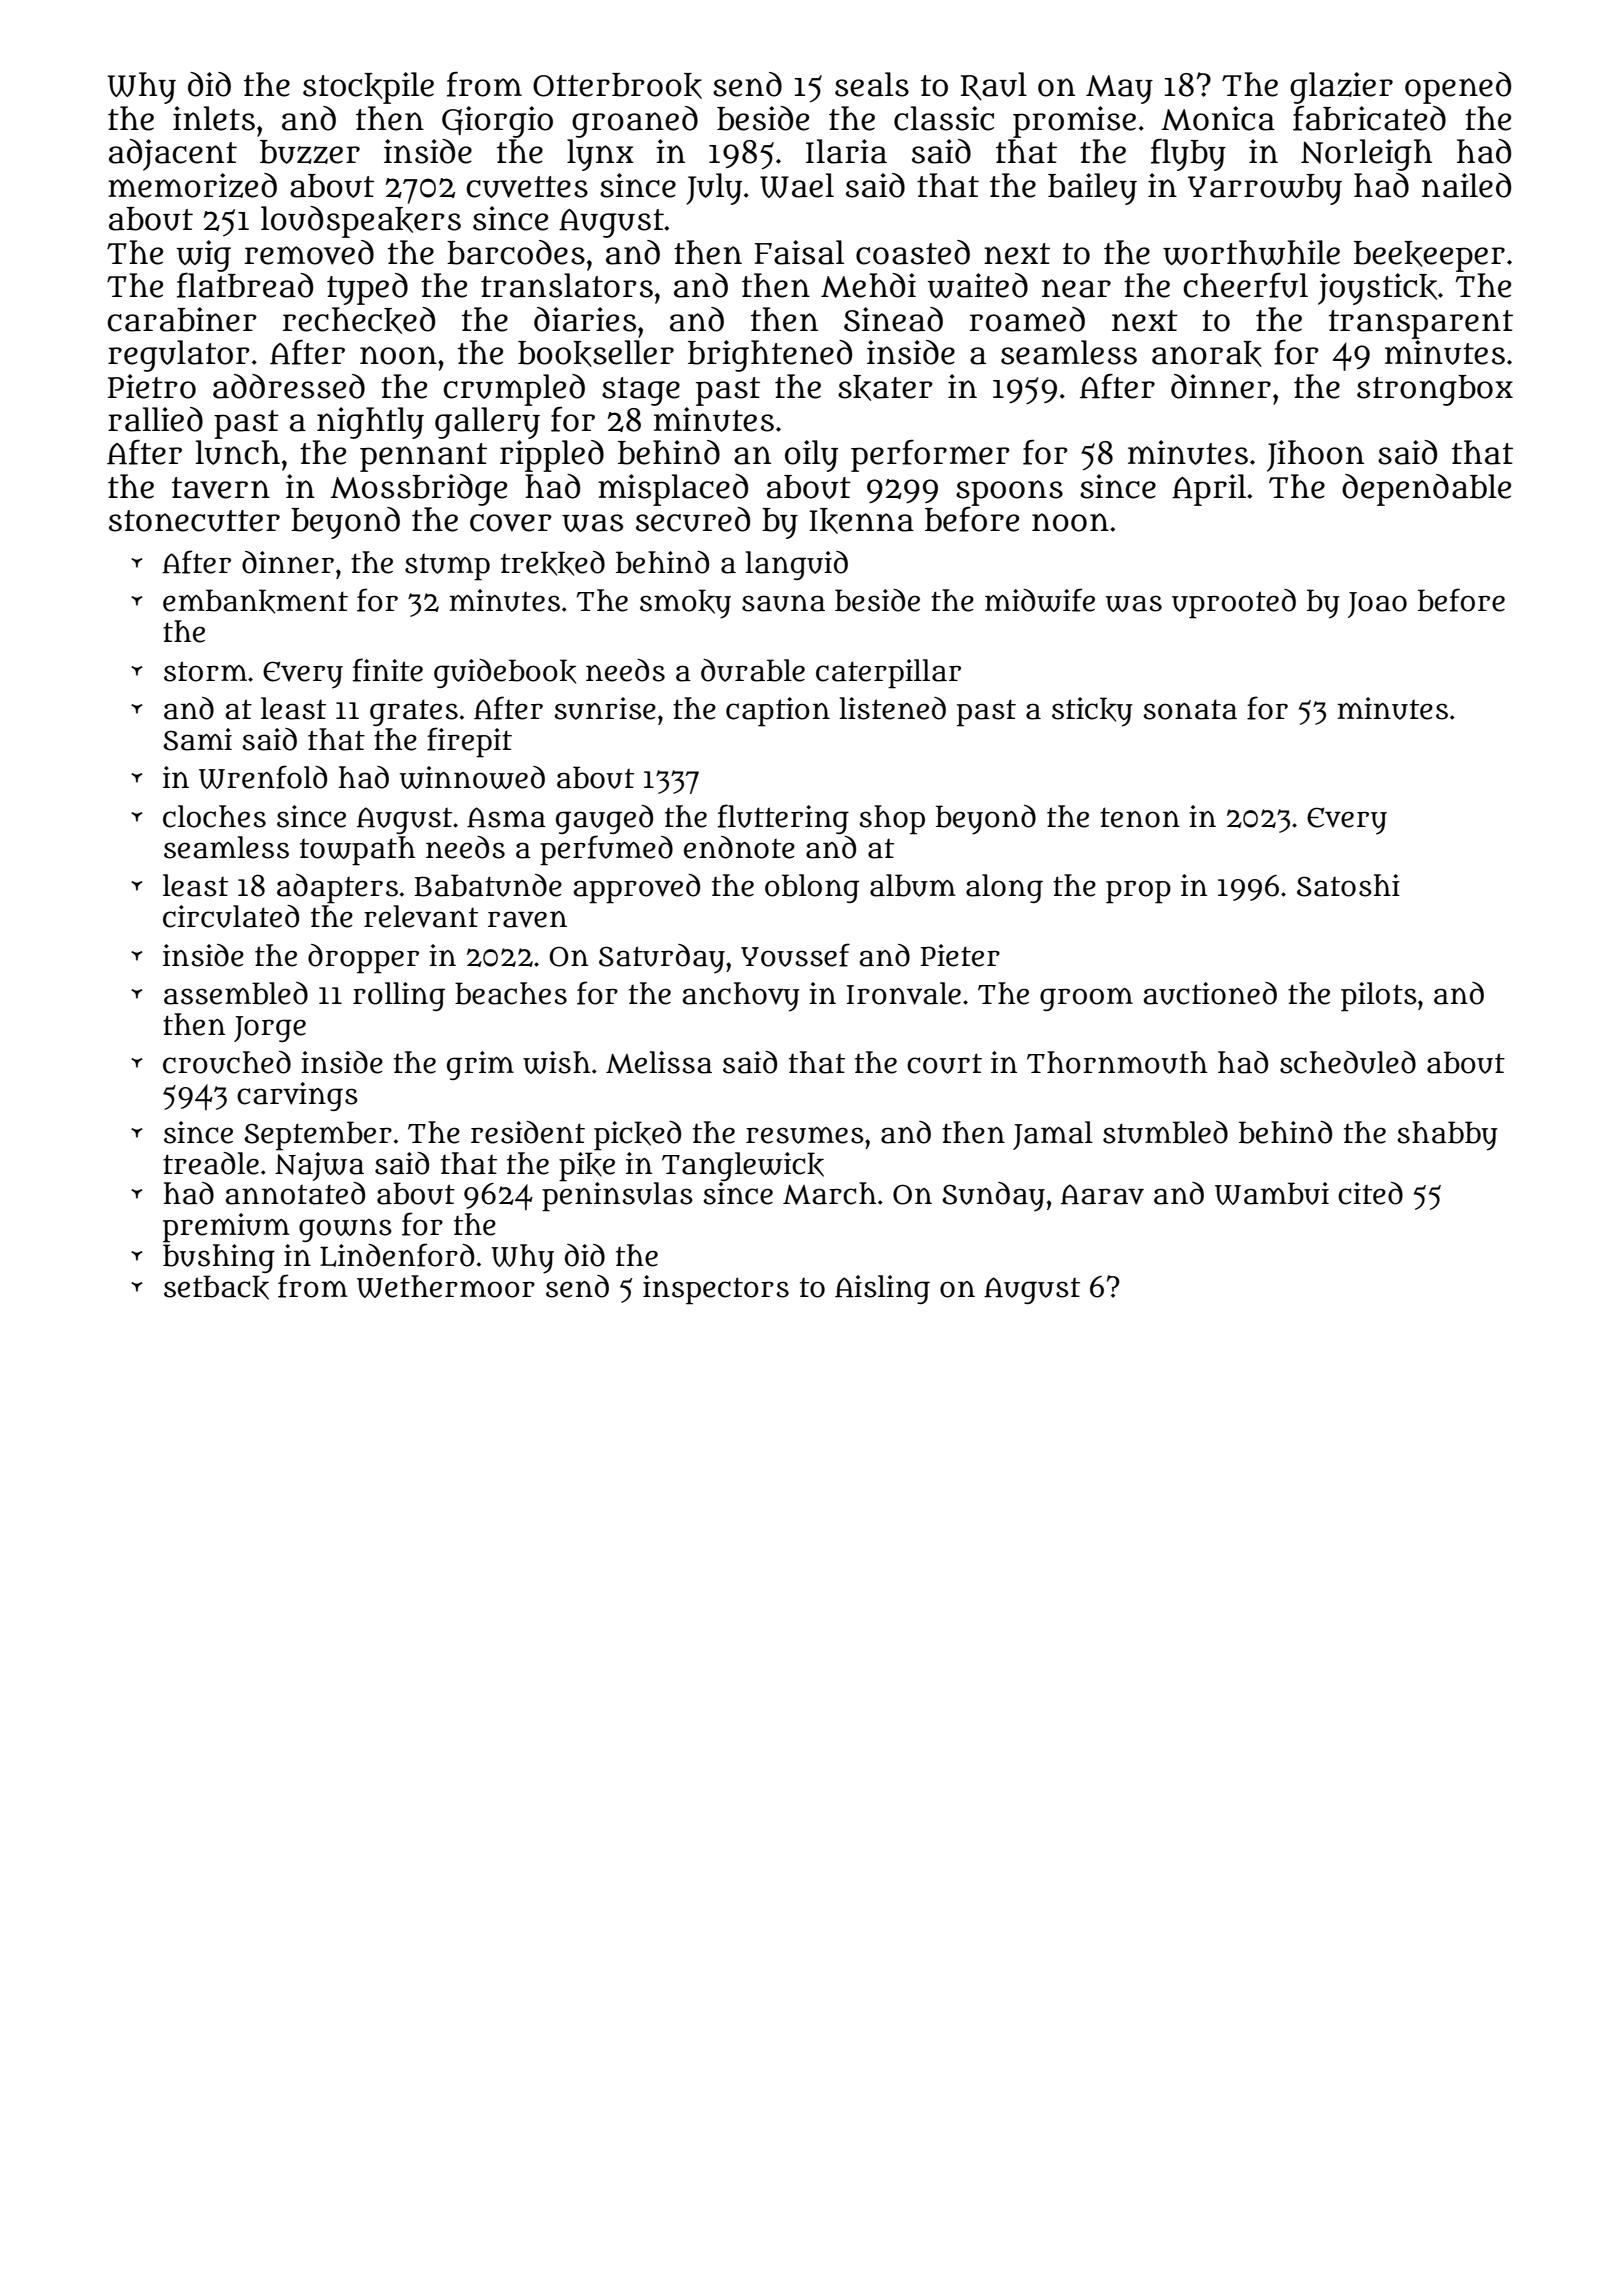  What do you see at coordinates (617, 86) in the document?
I see `Otterbrook` at bounding box center [617, 86].
